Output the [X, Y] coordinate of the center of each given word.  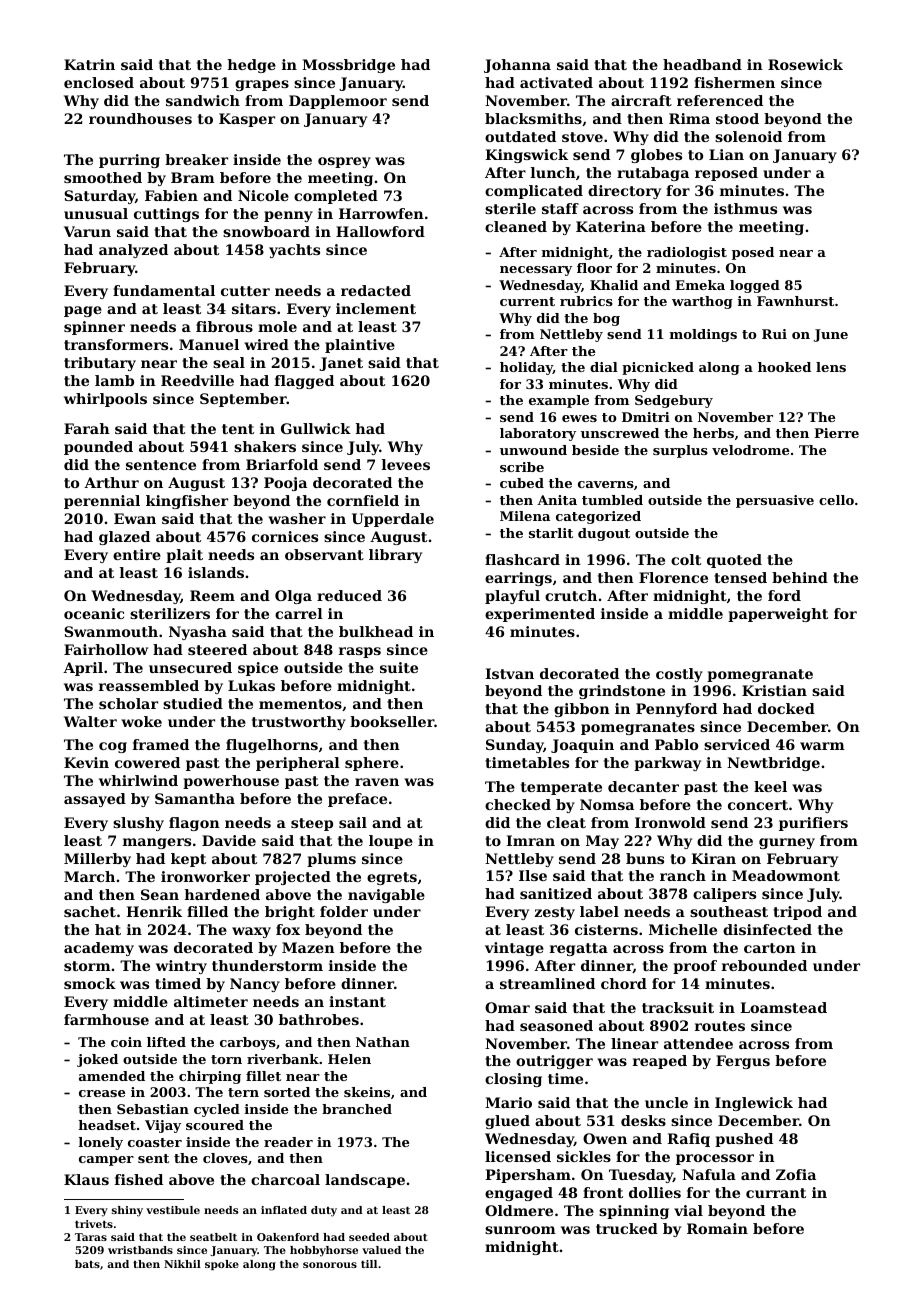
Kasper [247, 120]
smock [90, 983]
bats [87, 1264]
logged [755, 286]
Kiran [713, 858]
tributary [100, 364]
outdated [520, 136]
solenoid [748, 136]
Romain [717, 1228]
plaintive [360, 346]
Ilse [533, 875]
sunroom [520, 1230]
